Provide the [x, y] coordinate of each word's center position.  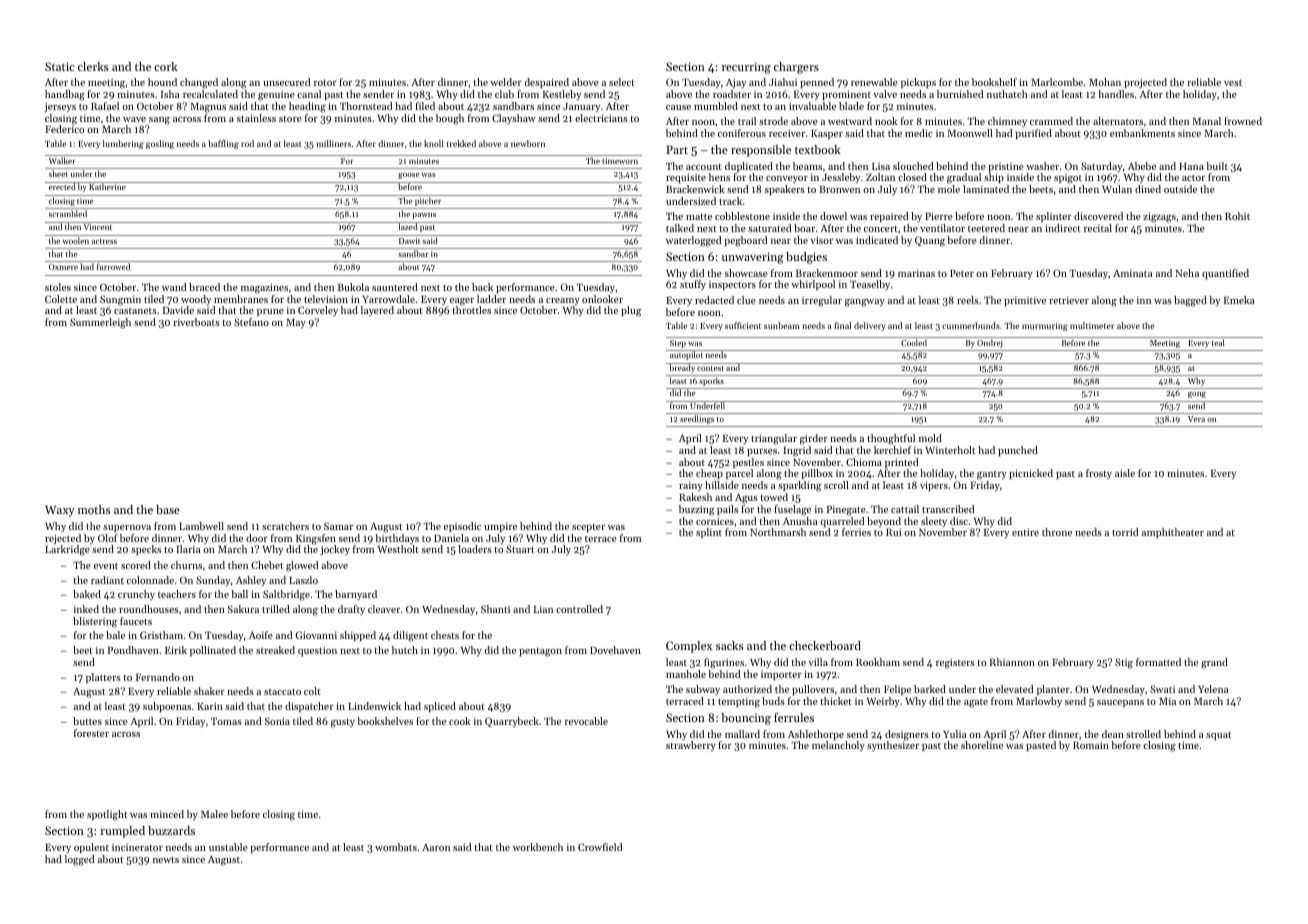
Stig [1124, 663]
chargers [796, 68]
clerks [93, 66]
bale [115, 635]
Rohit [1237, 216]
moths [94, 509]
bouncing [746, 719]
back [482, 287]
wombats [396, 847]
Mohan [1105, 82]
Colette [61, 299]
